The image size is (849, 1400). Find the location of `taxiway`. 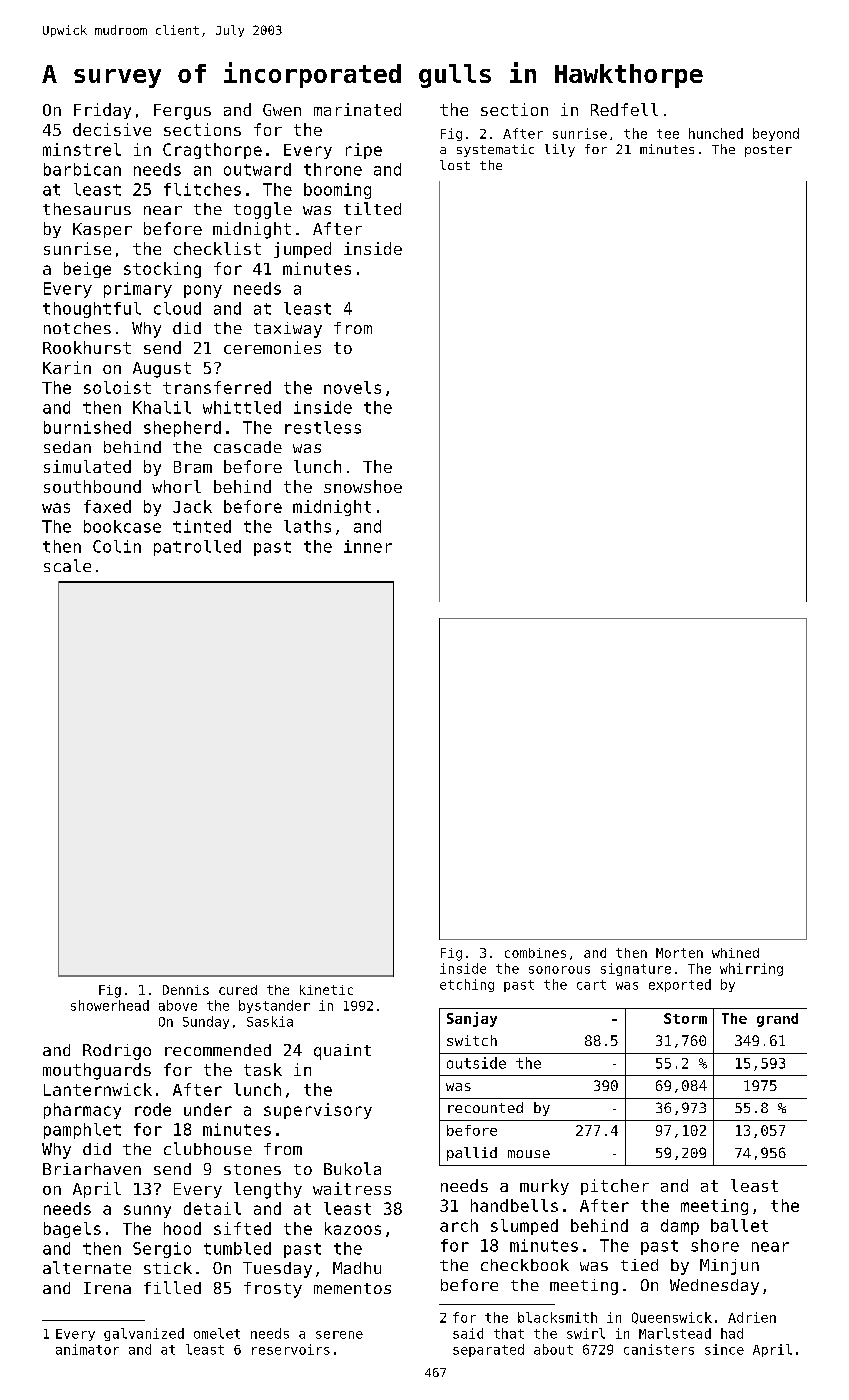

taxiway is located at coordinates (288, 330).
